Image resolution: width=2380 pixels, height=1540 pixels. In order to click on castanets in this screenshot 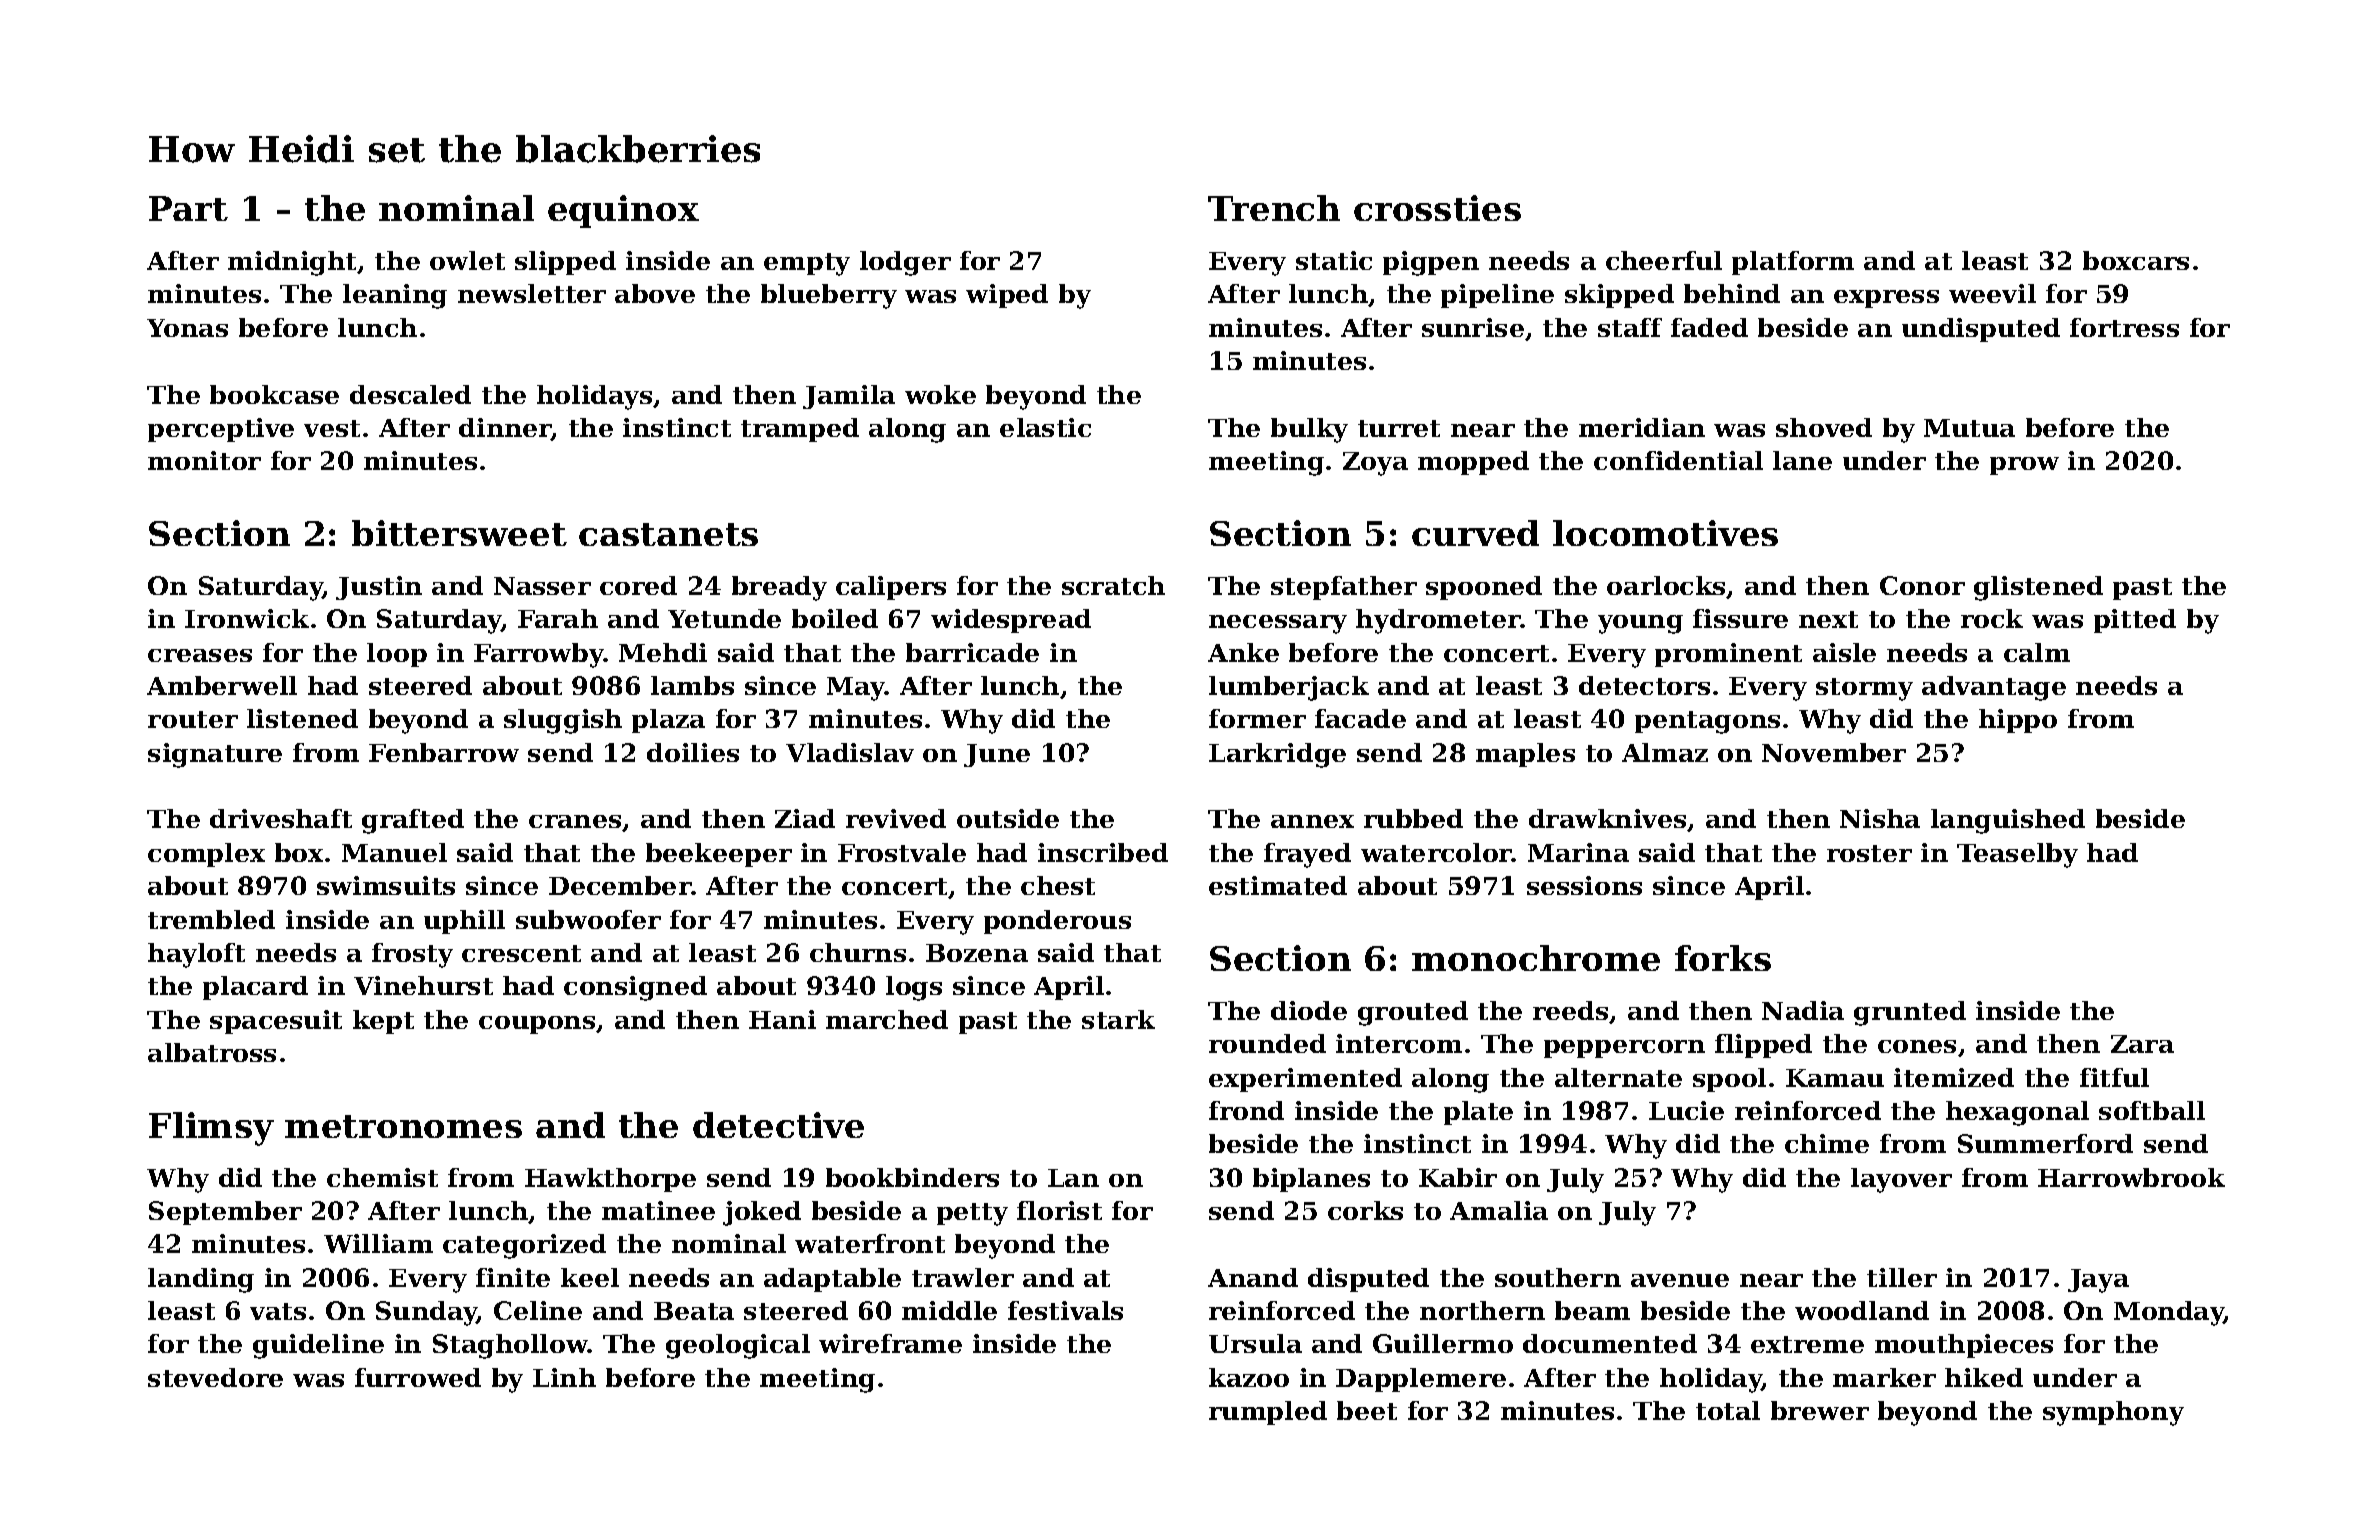, I will do `click(668, 534)`.
